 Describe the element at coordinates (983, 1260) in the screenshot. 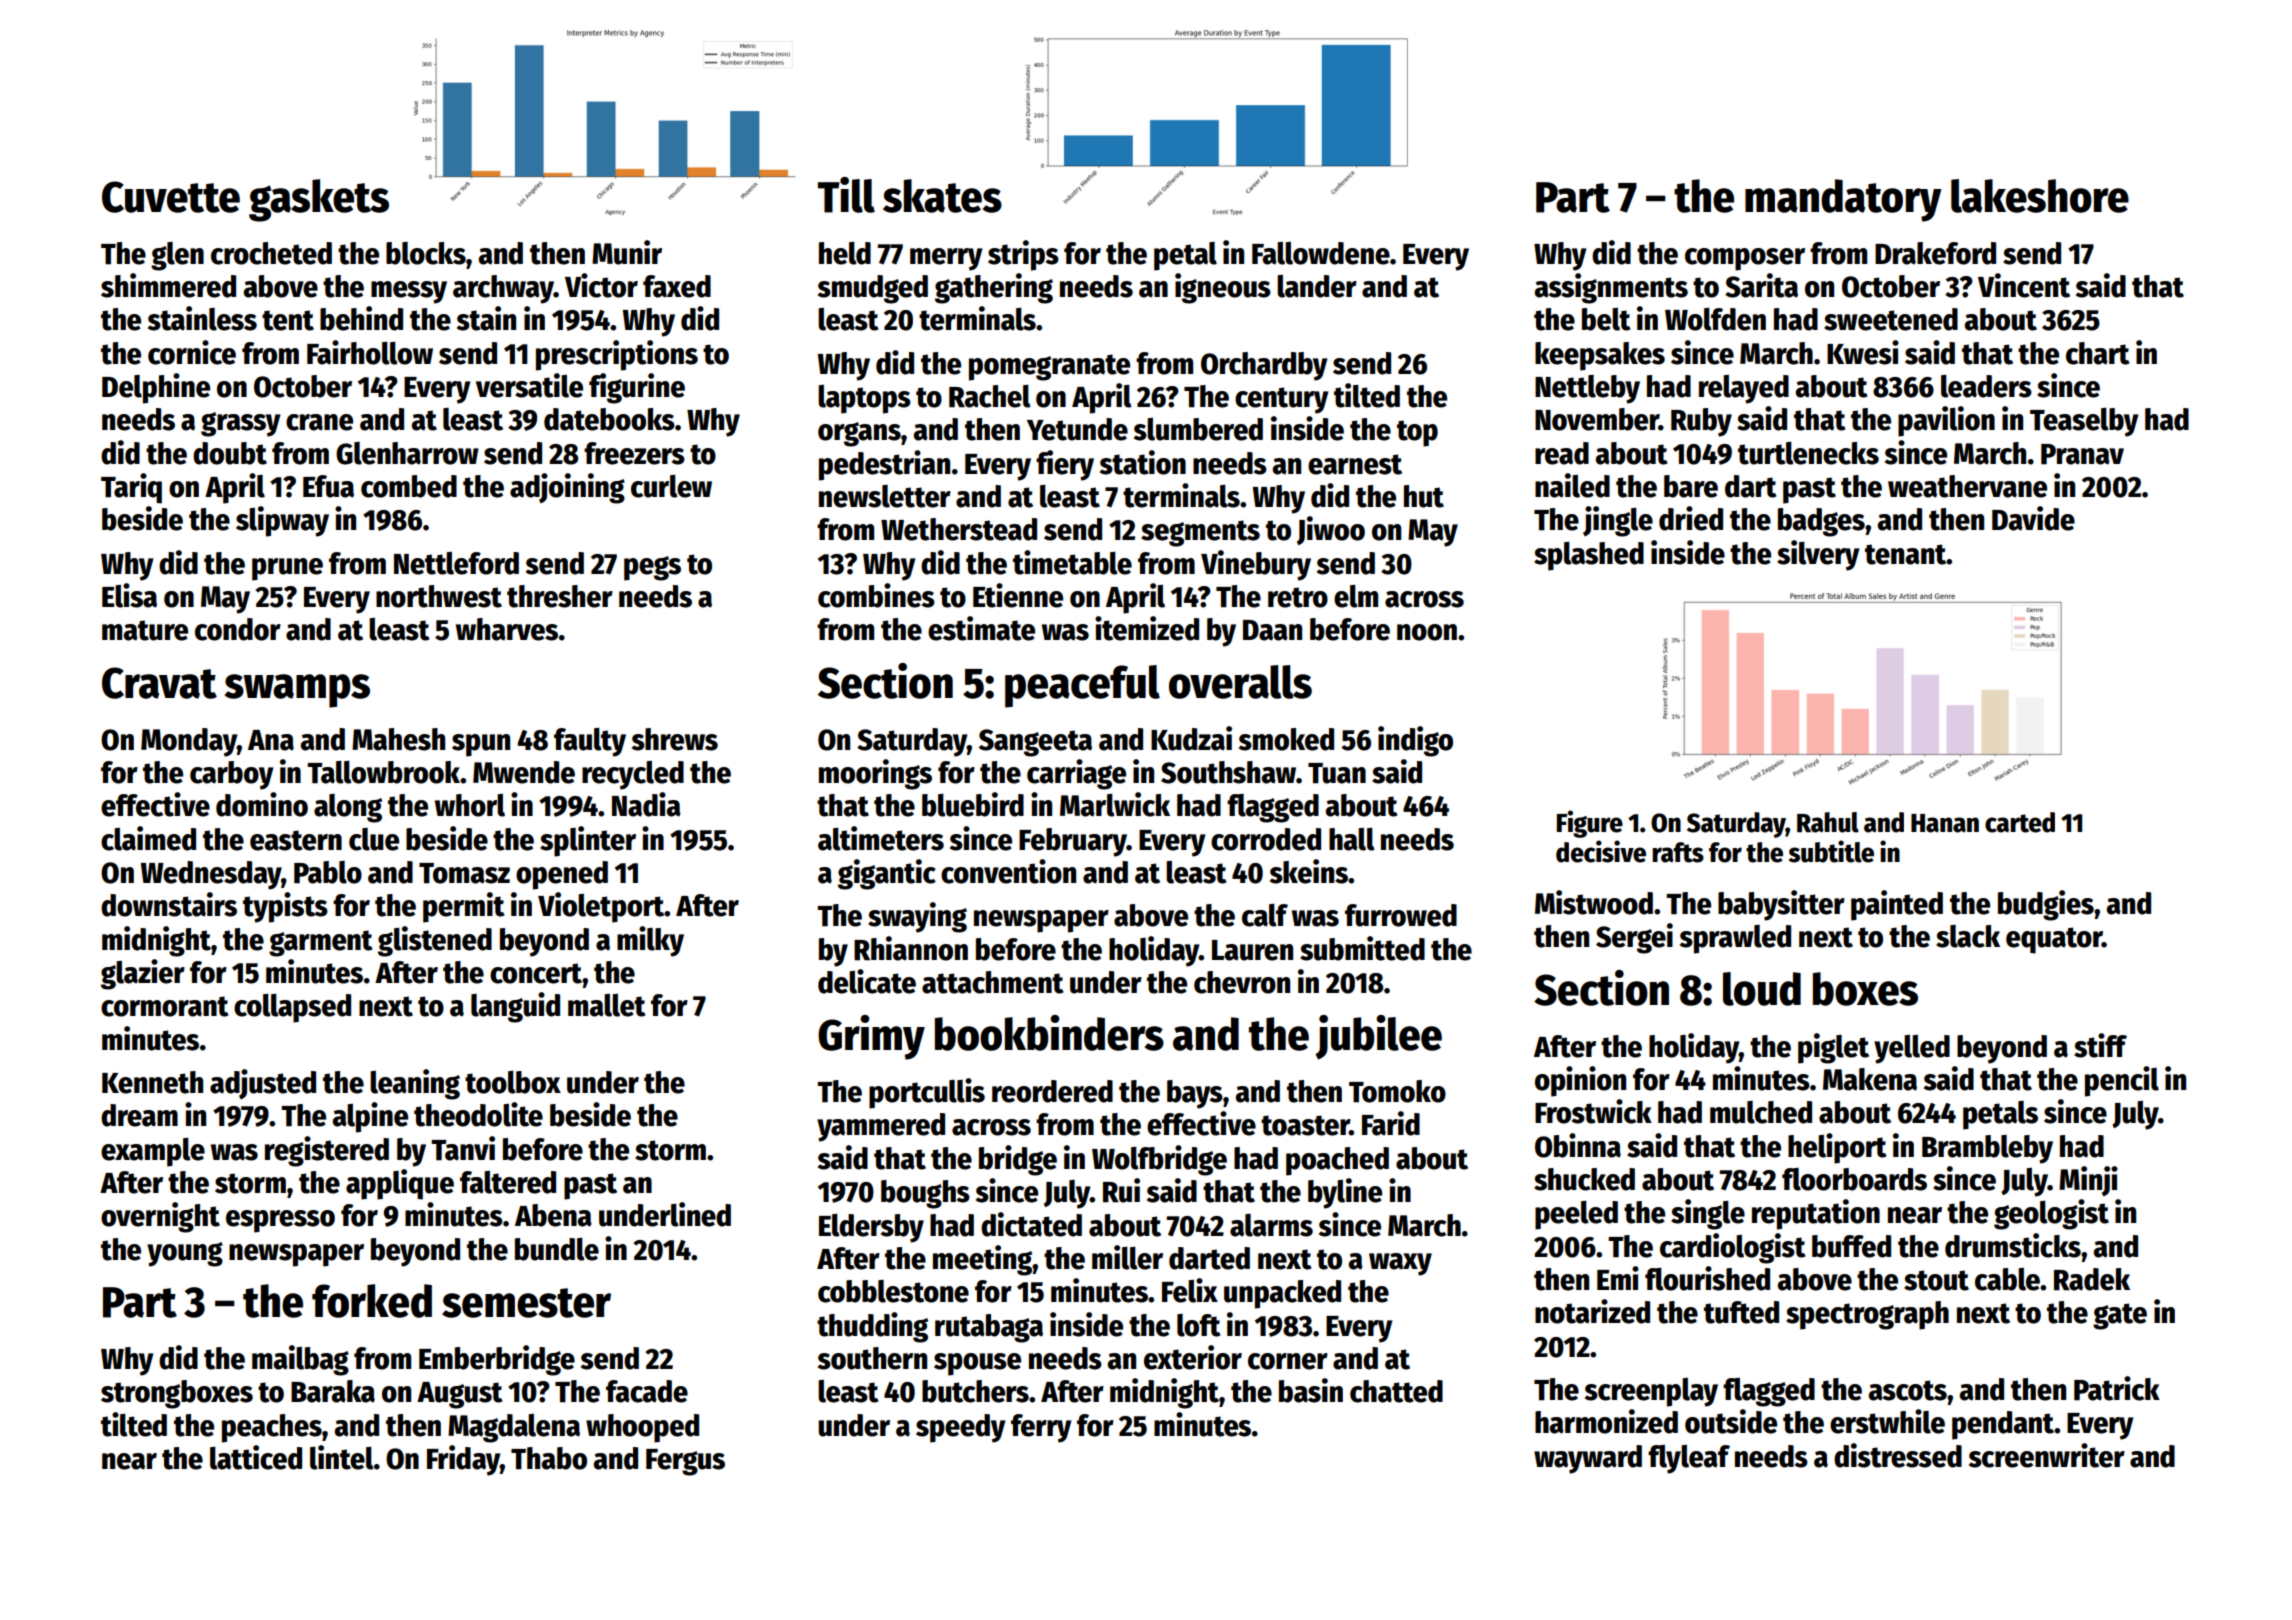

I see `meeting` at that location.
